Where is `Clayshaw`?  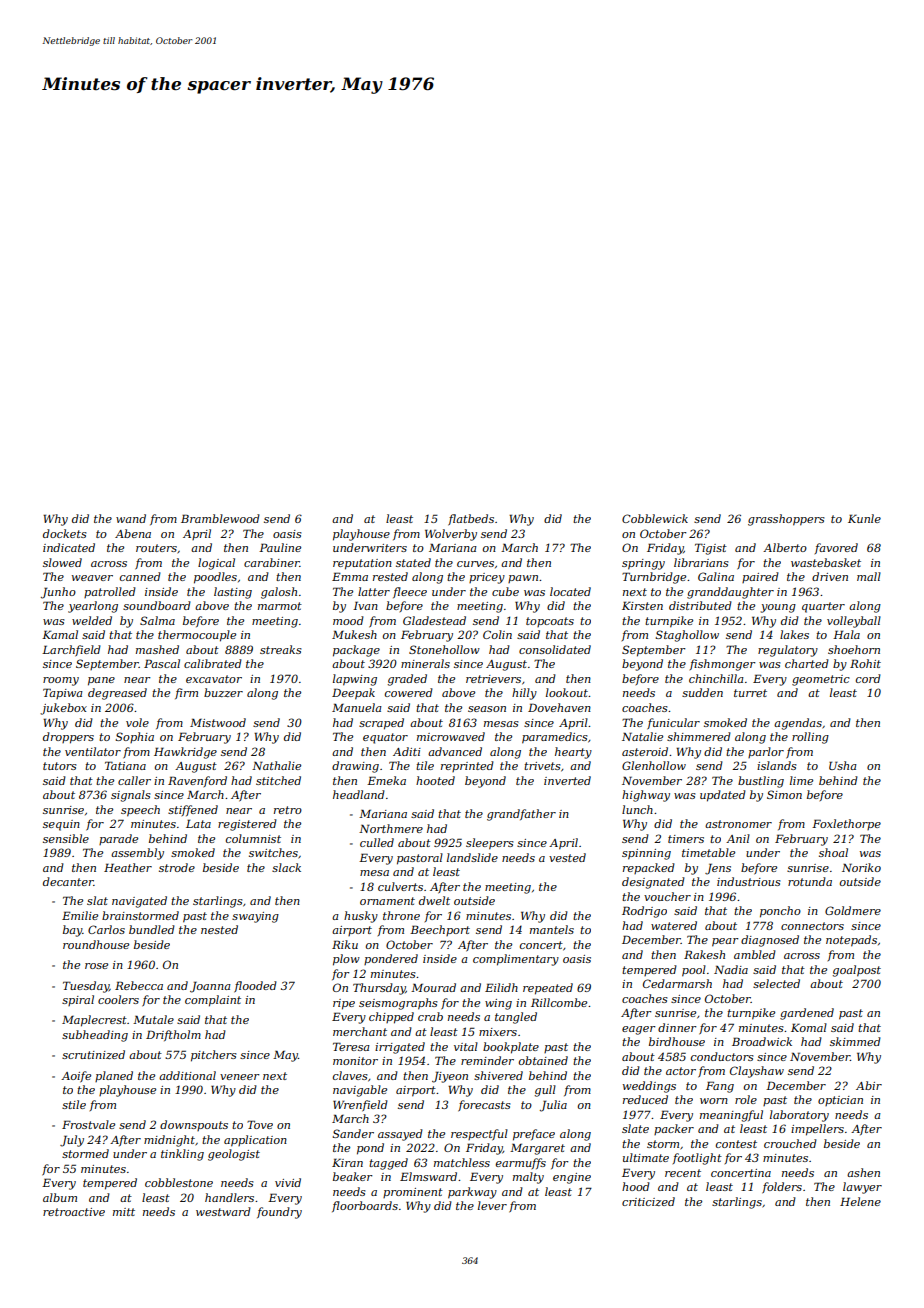 Clayshaw is located at coordinates (757, 1072).
